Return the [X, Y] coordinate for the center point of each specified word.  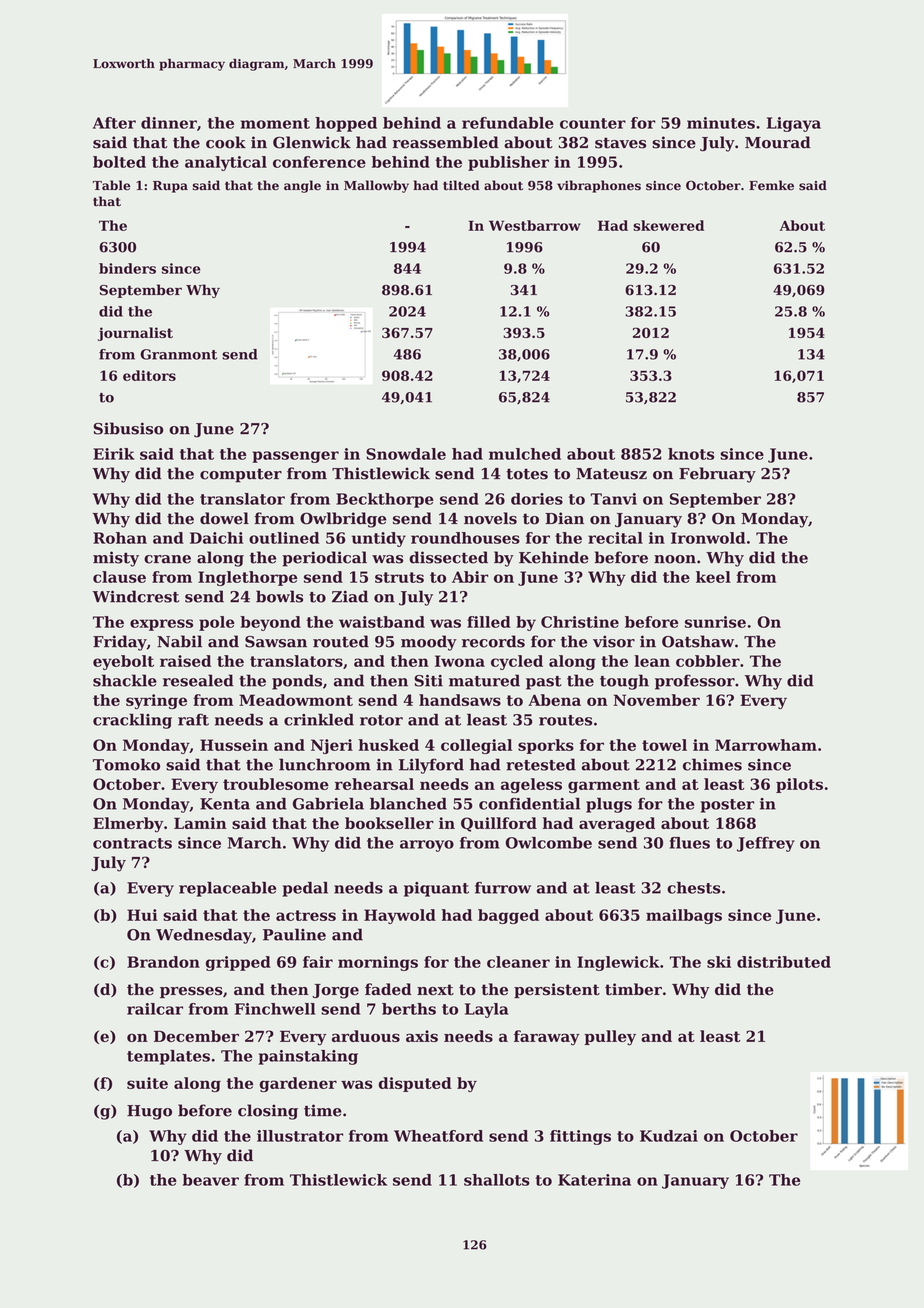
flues [690, 843]
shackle [125, 680]
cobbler [708, 661]
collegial [476, 746]
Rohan [120, 538]
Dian [564, 518]
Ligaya [794, 124]
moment [275, 123]
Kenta [225, 804]
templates [168, 1057]
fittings [580, 1137]
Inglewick [618, 963]
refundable [508, 123]
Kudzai [669, 1136]
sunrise [715, 622]
